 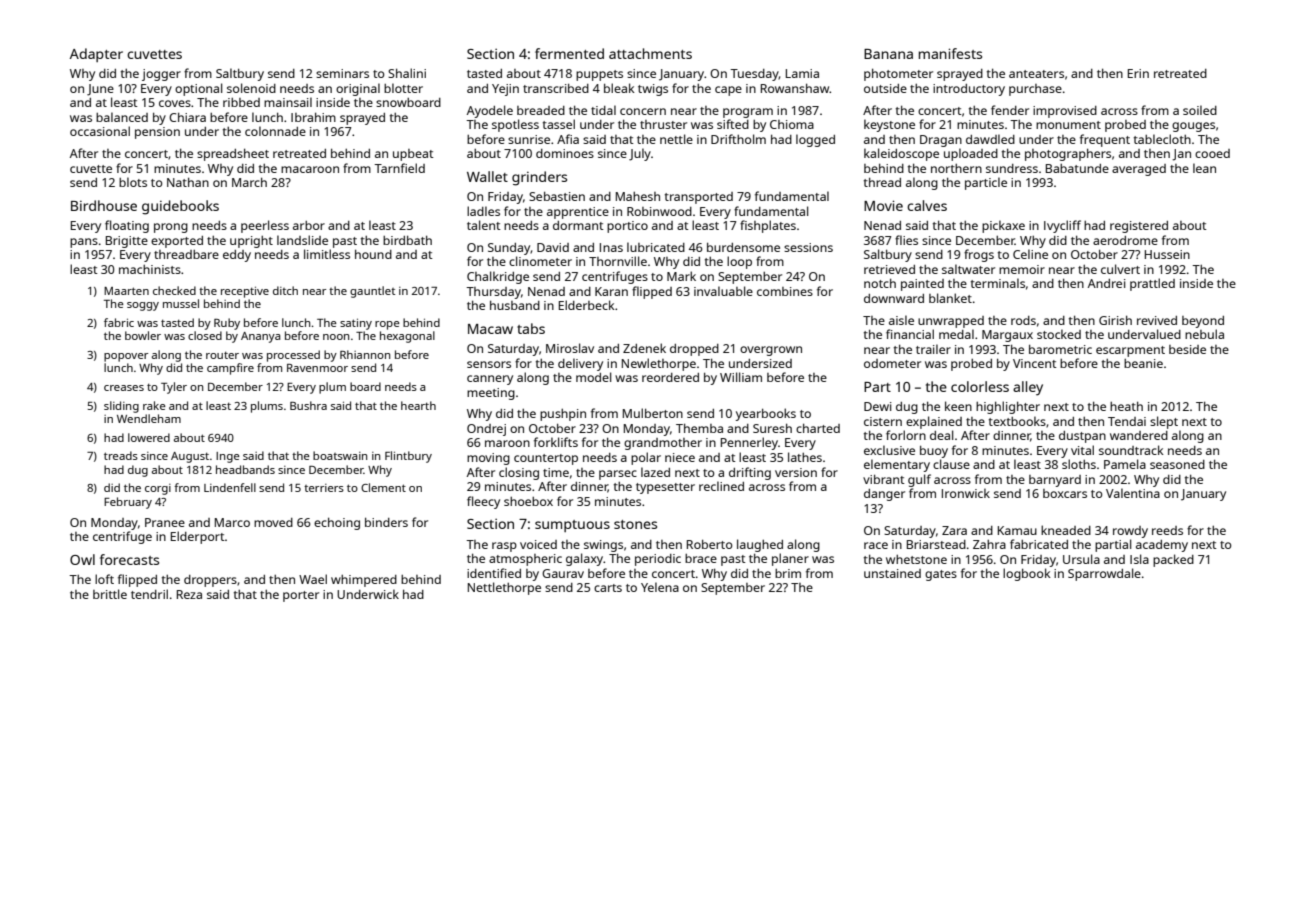 I want to click on lowered, so click(x=149, y=437).
